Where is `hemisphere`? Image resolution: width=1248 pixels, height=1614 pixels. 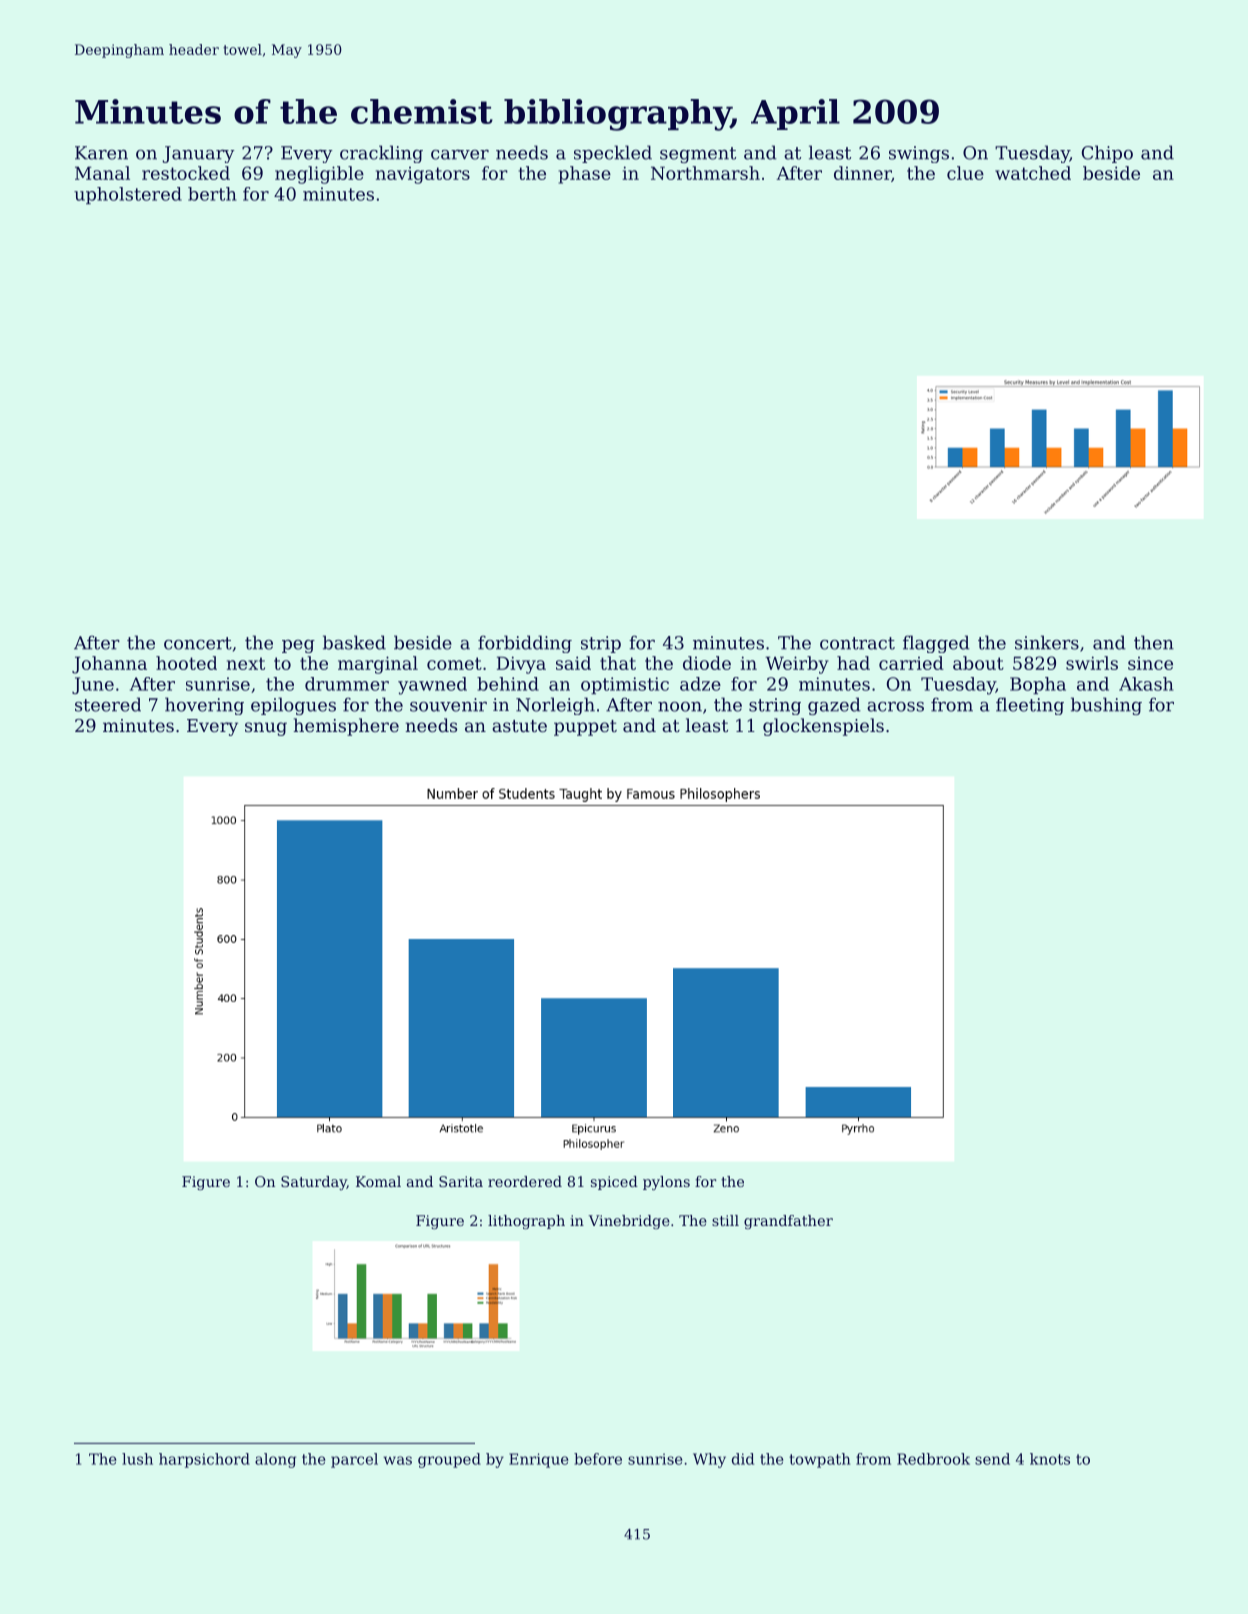 hemisphere is located at coordinates (346, 727).
